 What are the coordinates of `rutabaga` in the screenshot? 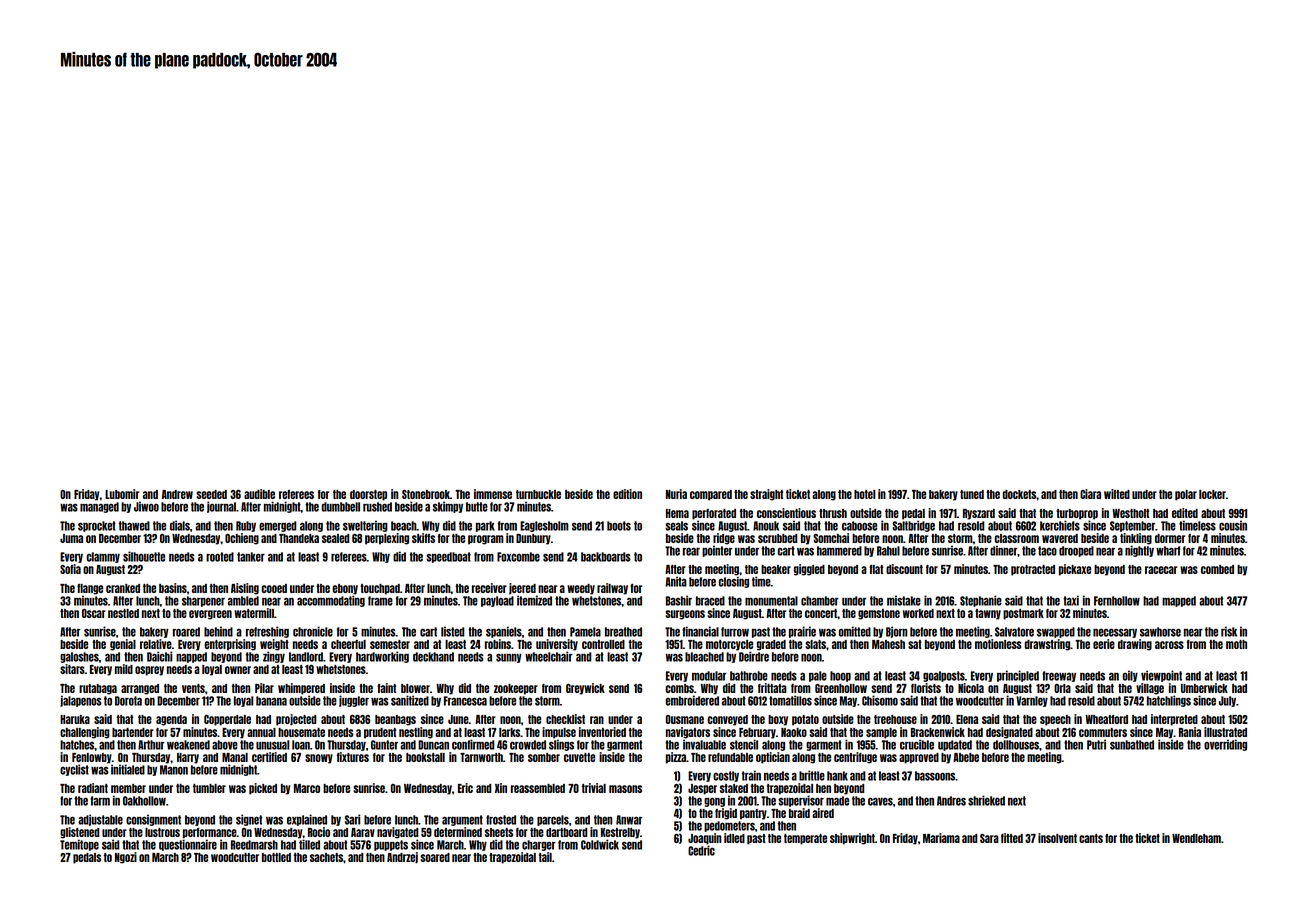 It's located at (98, 689).
